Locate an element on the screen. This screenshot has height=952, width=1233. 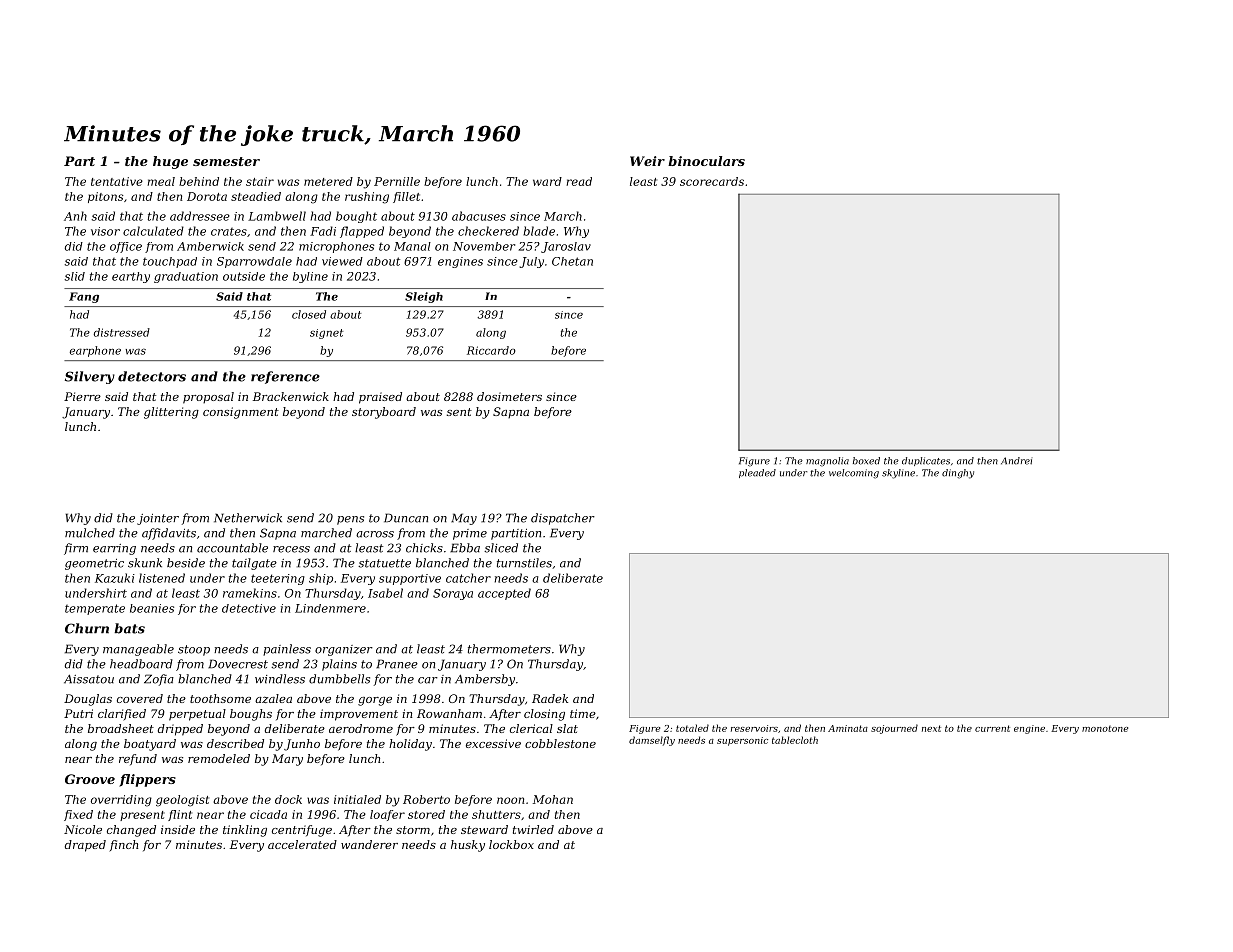
dispatcher is located at coordinates (563, 519).
